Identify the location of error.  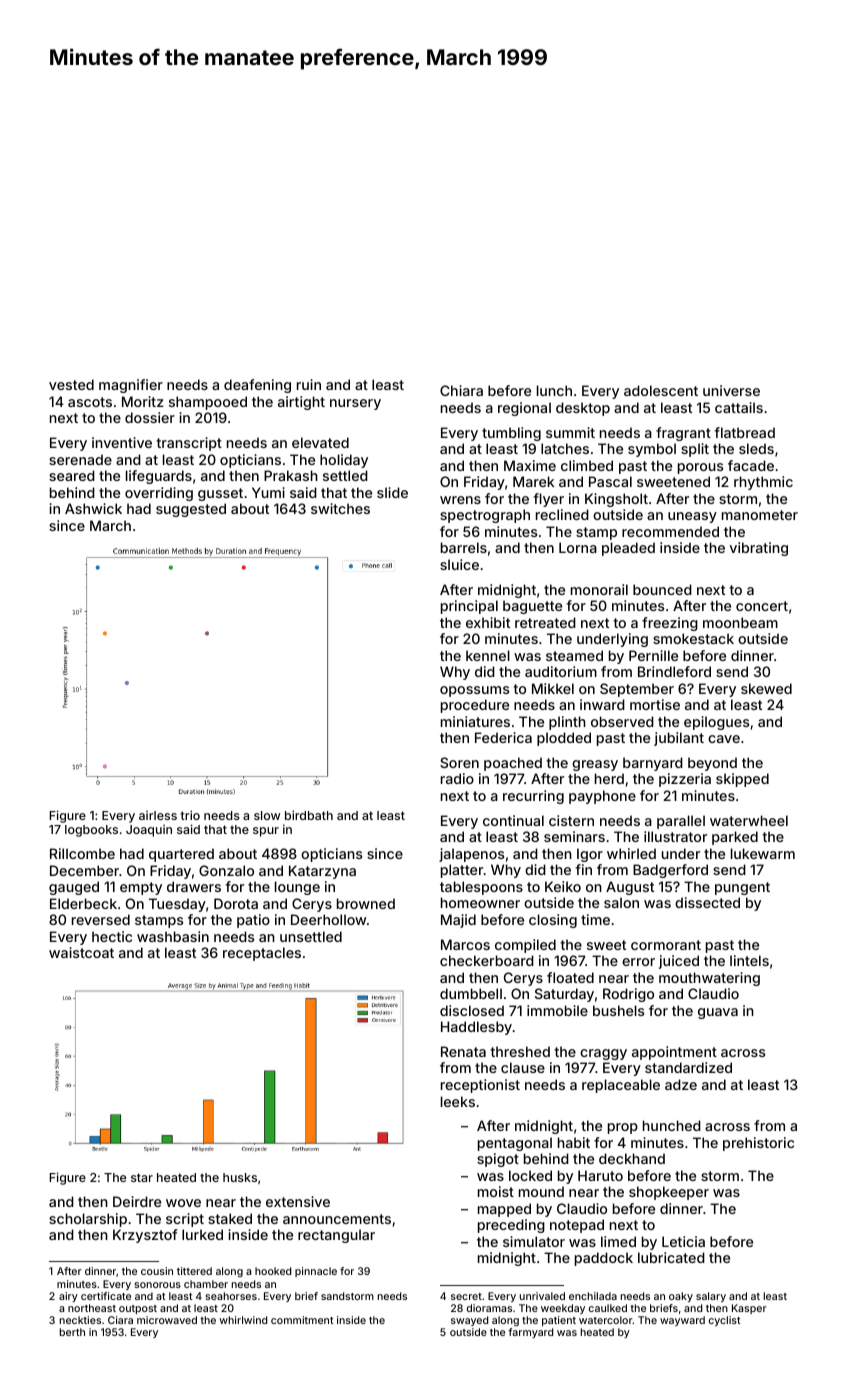
(638, 962).
